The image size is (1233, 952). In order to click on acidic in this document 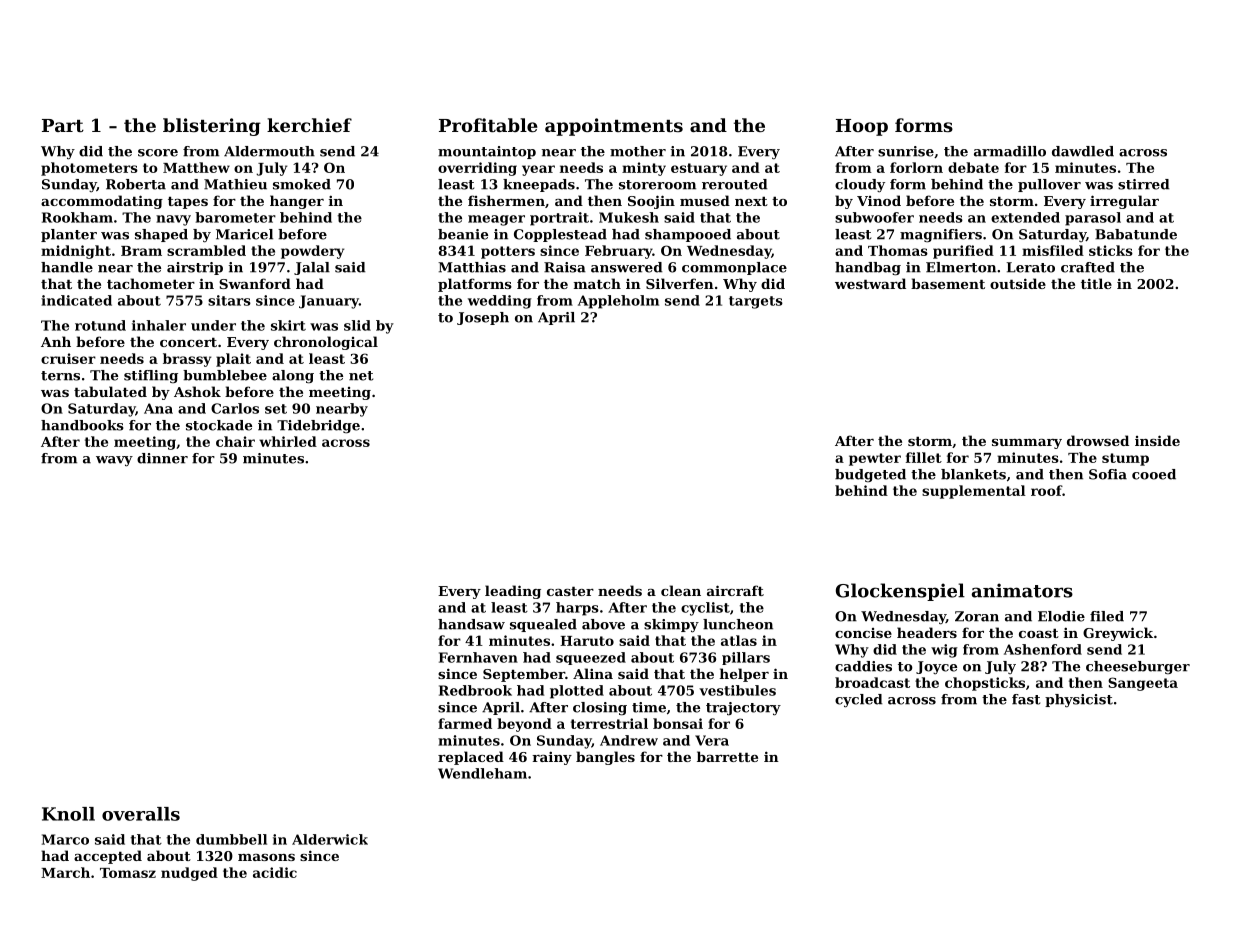, I will do `click(275, 872)`.
